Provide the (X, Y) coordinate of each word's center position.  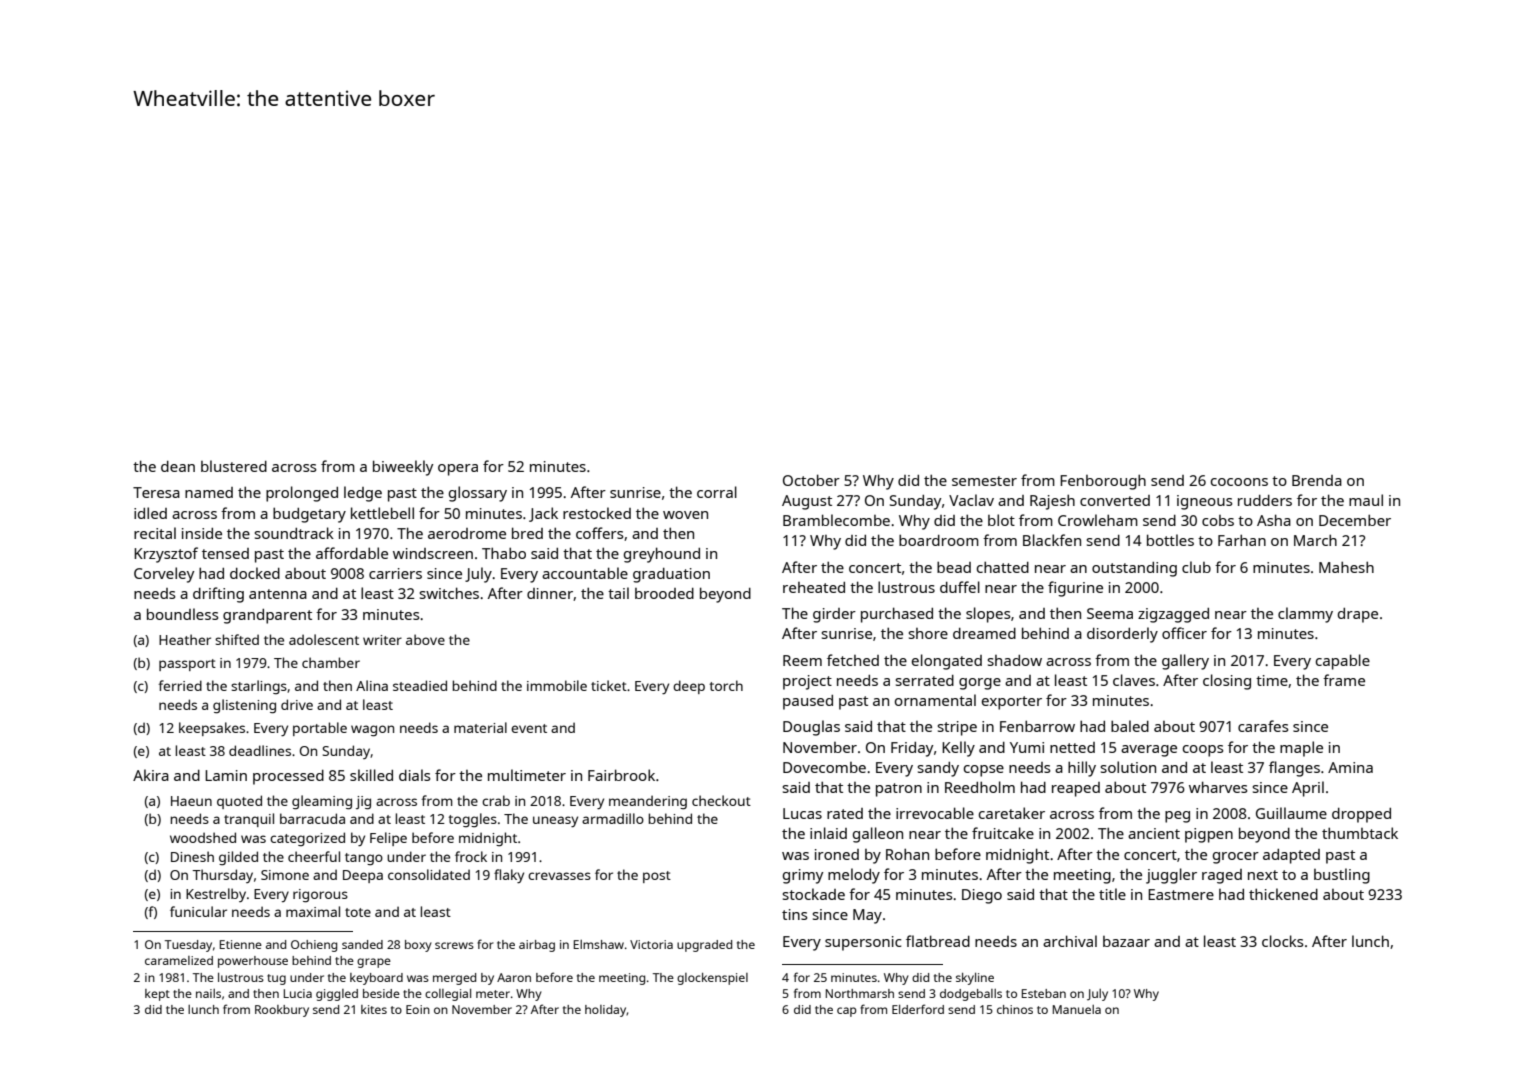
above (425, 639)
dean (178, 466)
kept (157, 995)
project (807, 682)
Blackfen (1052, 540)
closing (1227, 682)
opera (458, 470)
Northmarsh (860, 993)
